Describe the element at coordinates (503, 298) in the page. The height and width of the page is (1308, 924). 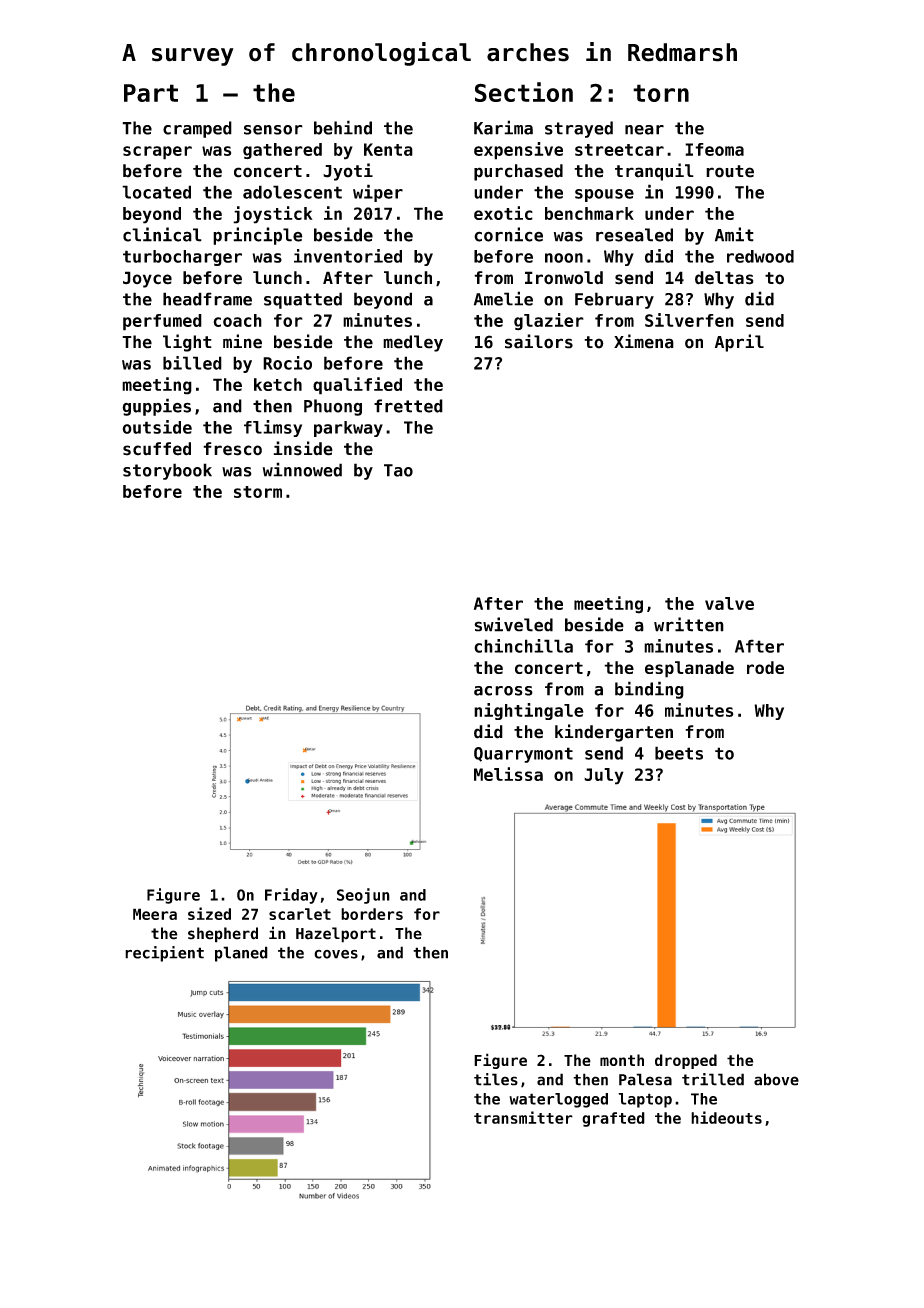
I see `Amelie` at that location.
